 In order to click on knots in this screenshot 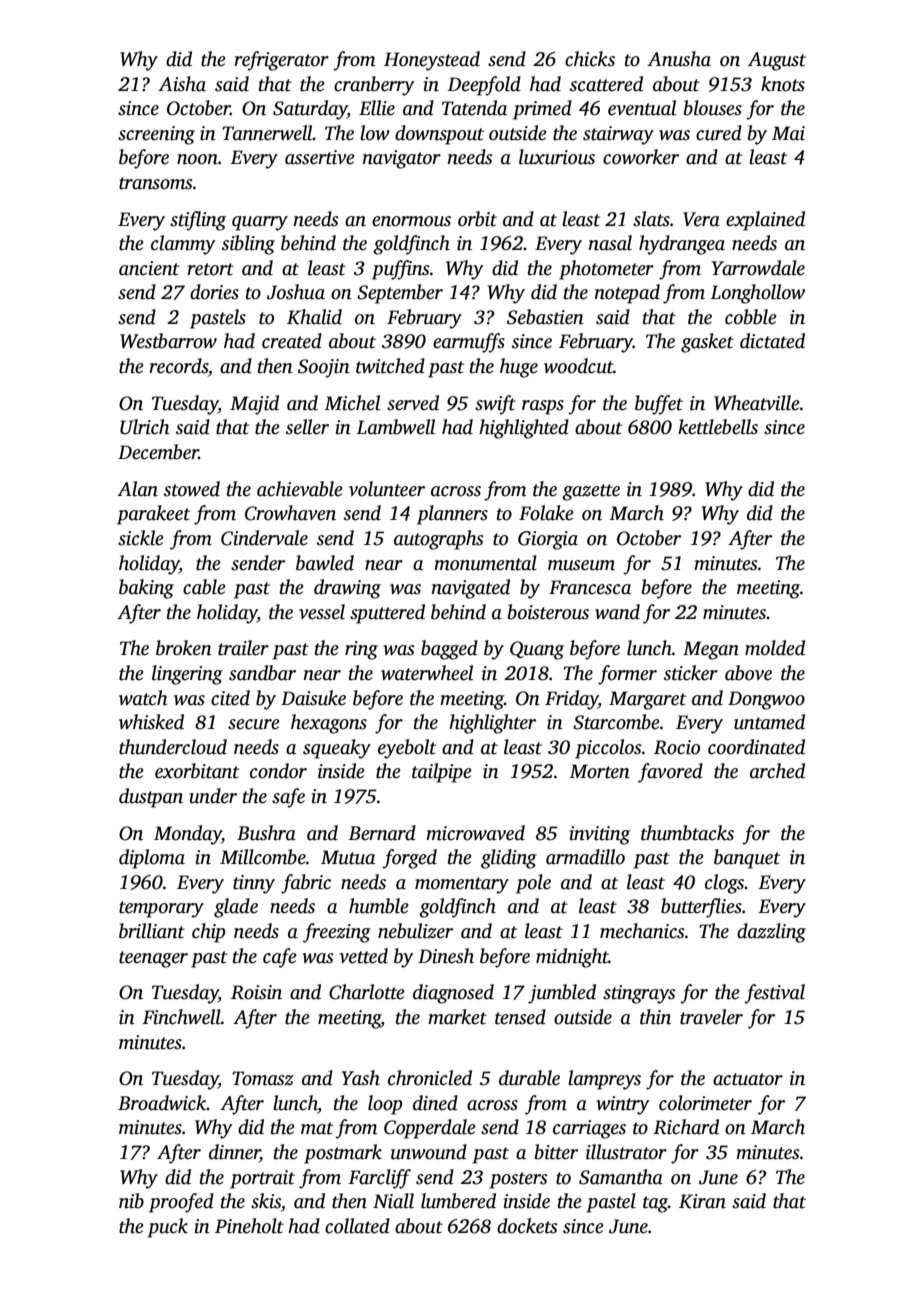, I will do `click(783, 84)`.
